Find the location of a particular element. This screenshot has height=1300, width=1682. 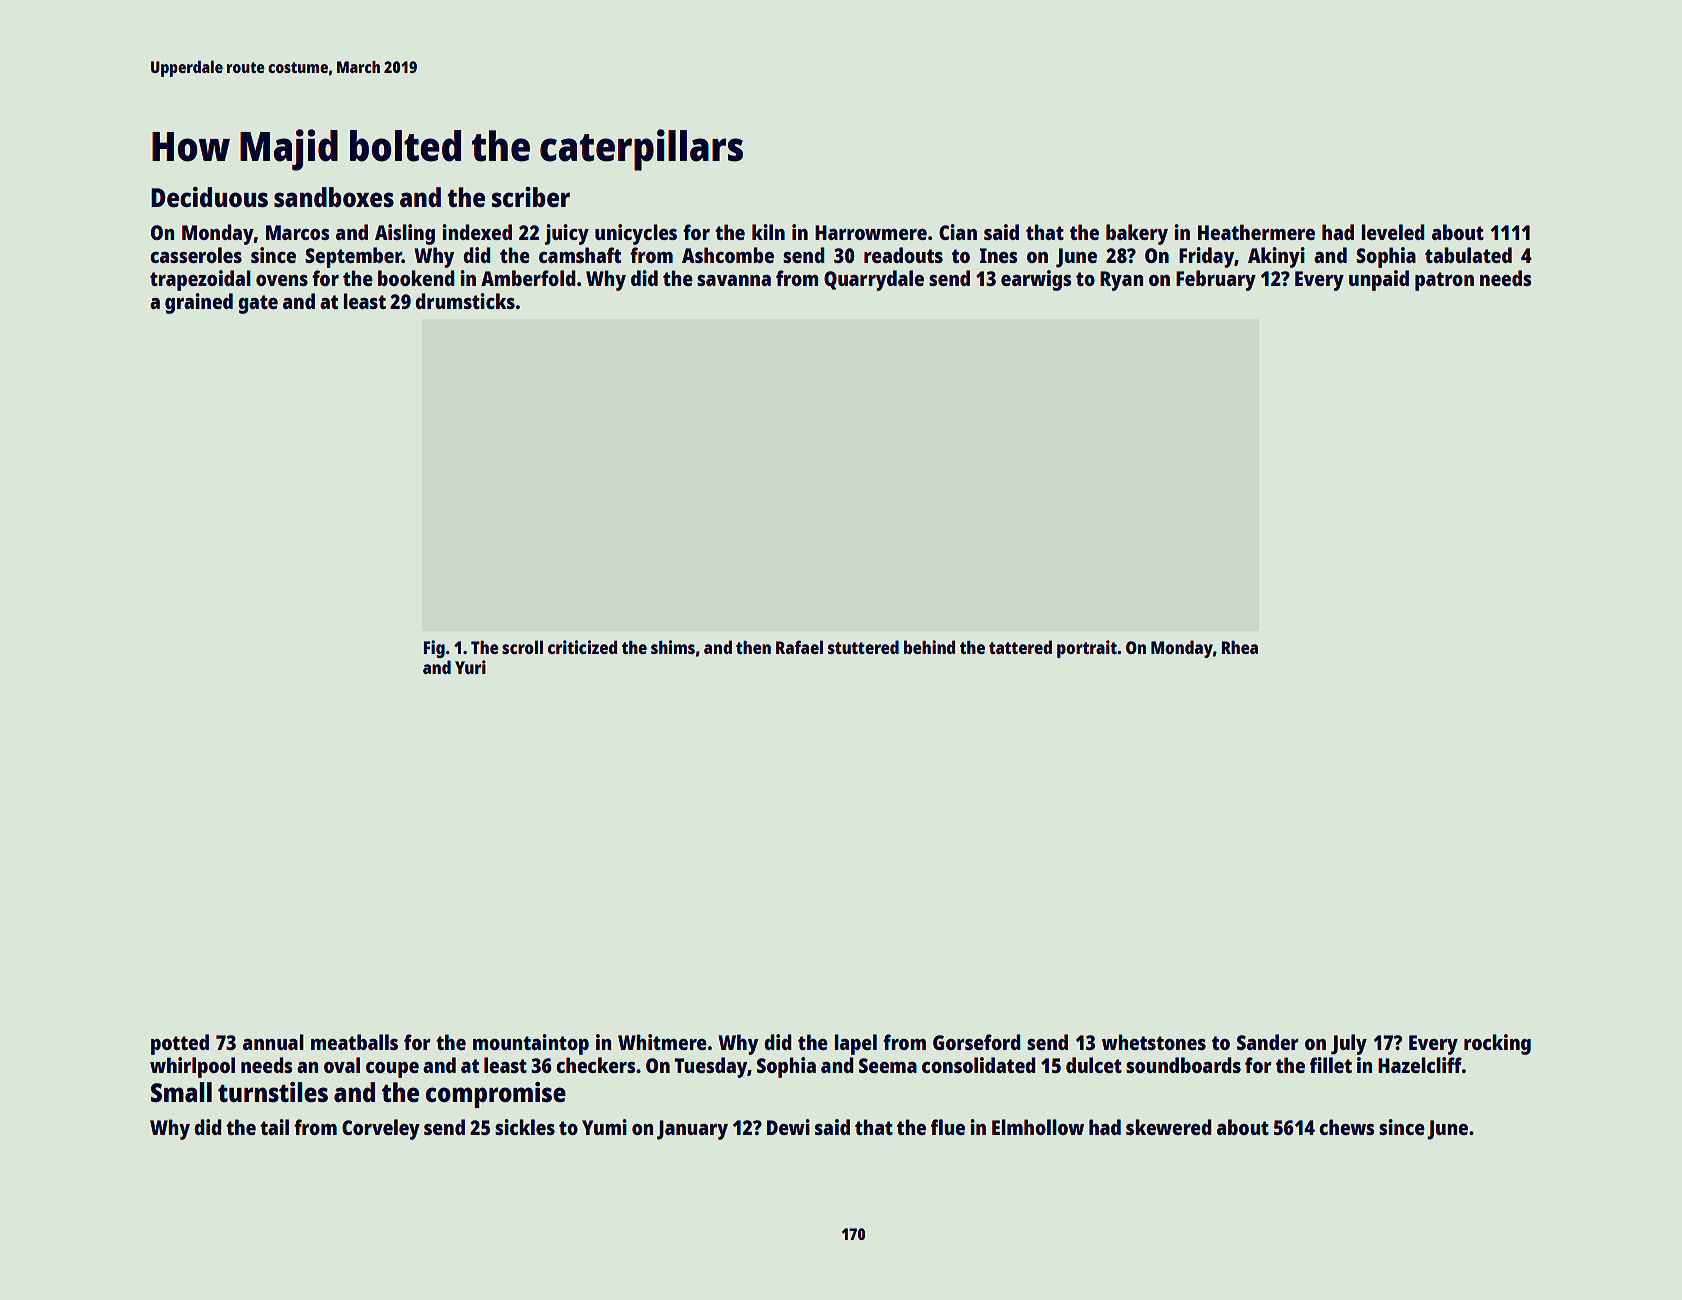

Fig is located at coordinates (434, 649).
